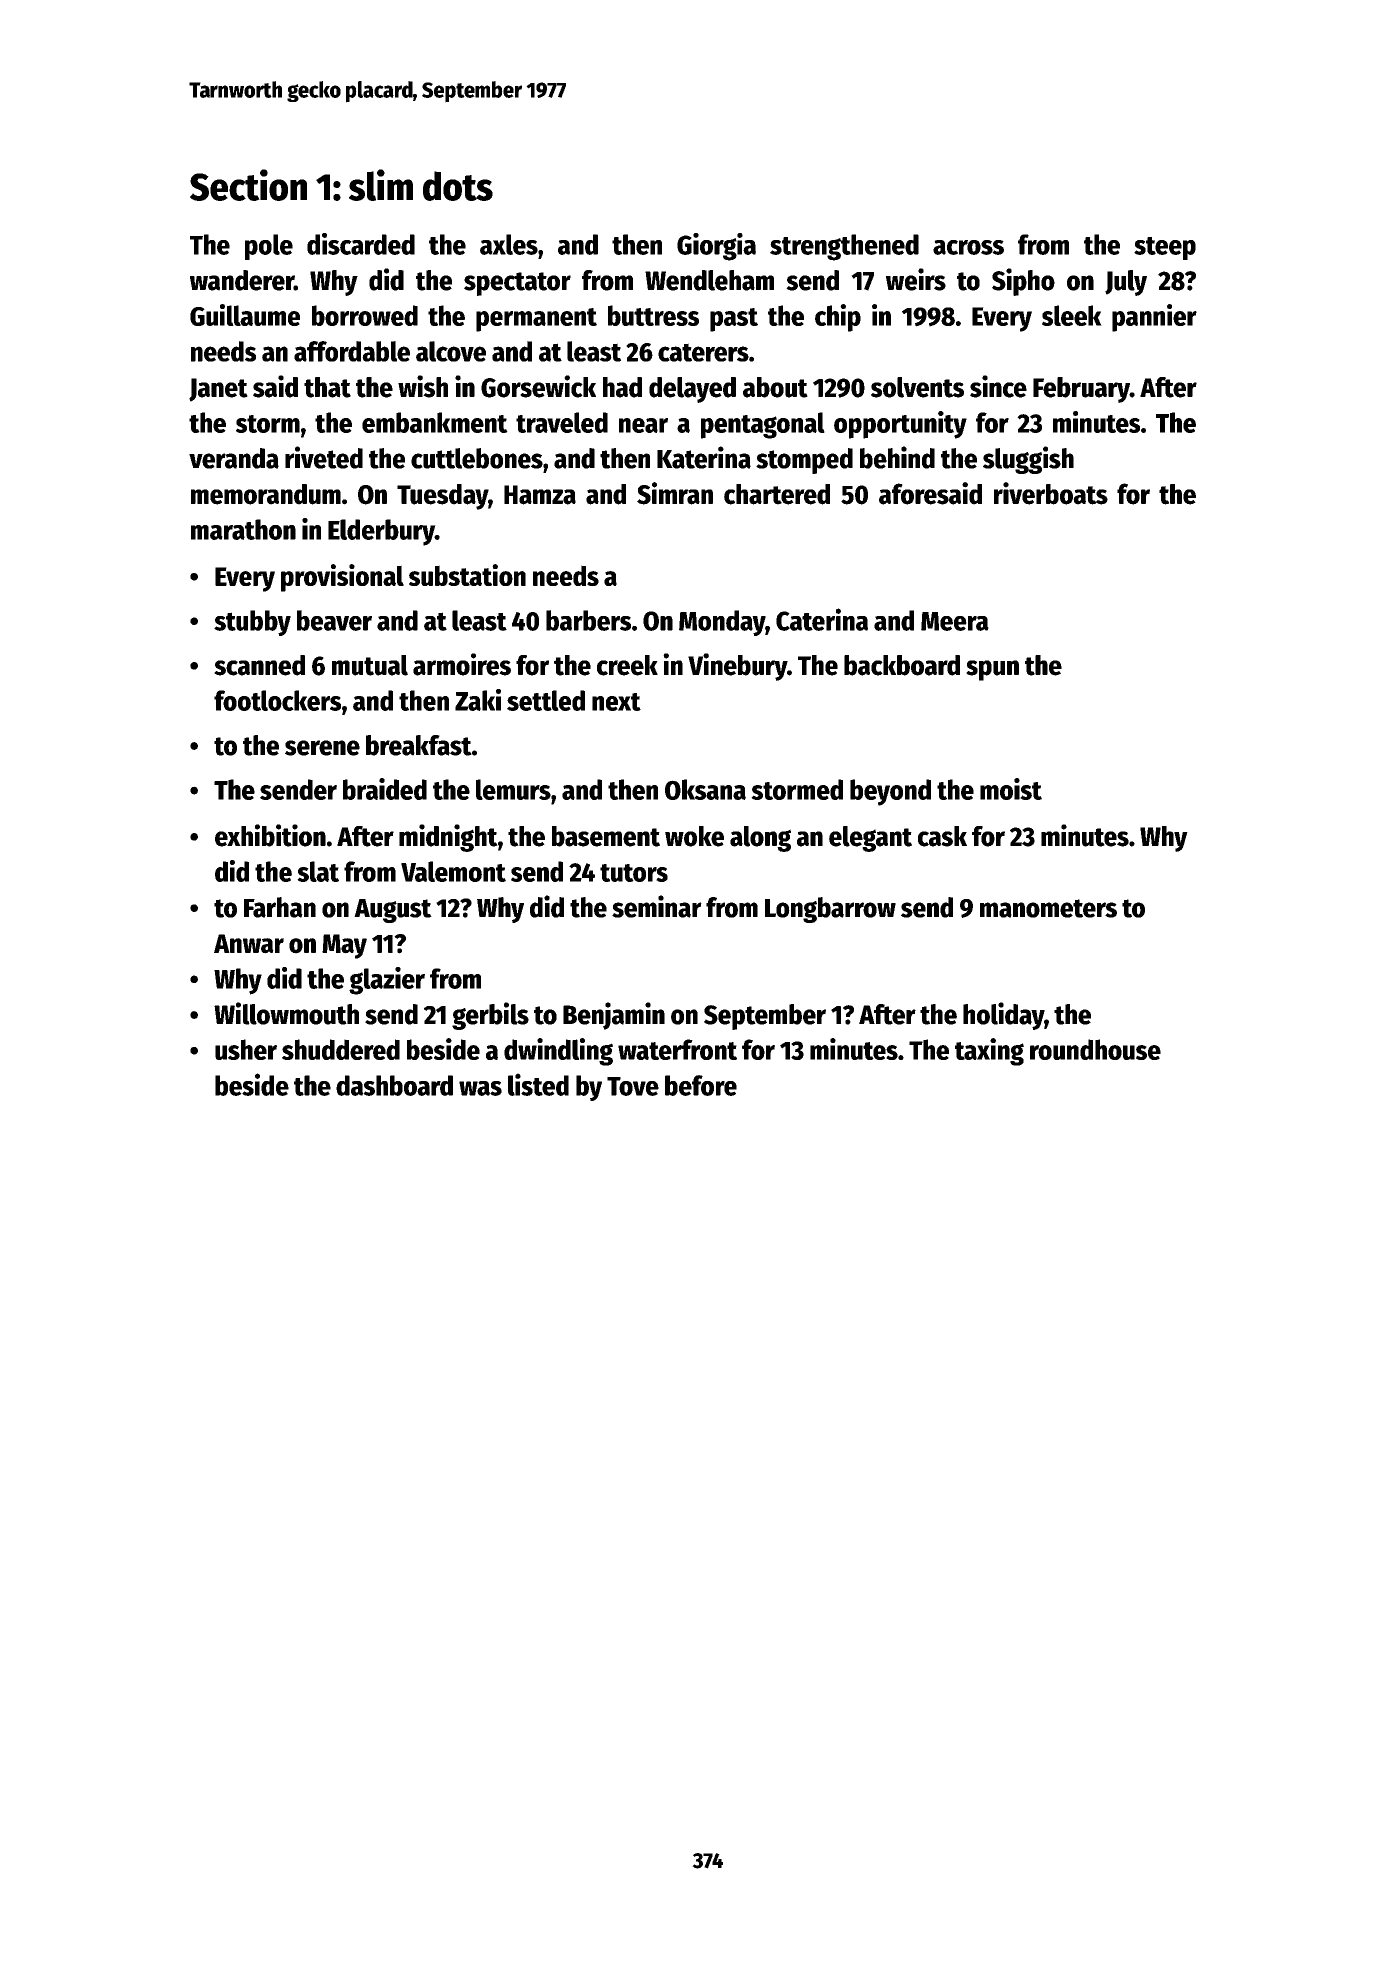  I want to click on pole, so click(269, 247).
